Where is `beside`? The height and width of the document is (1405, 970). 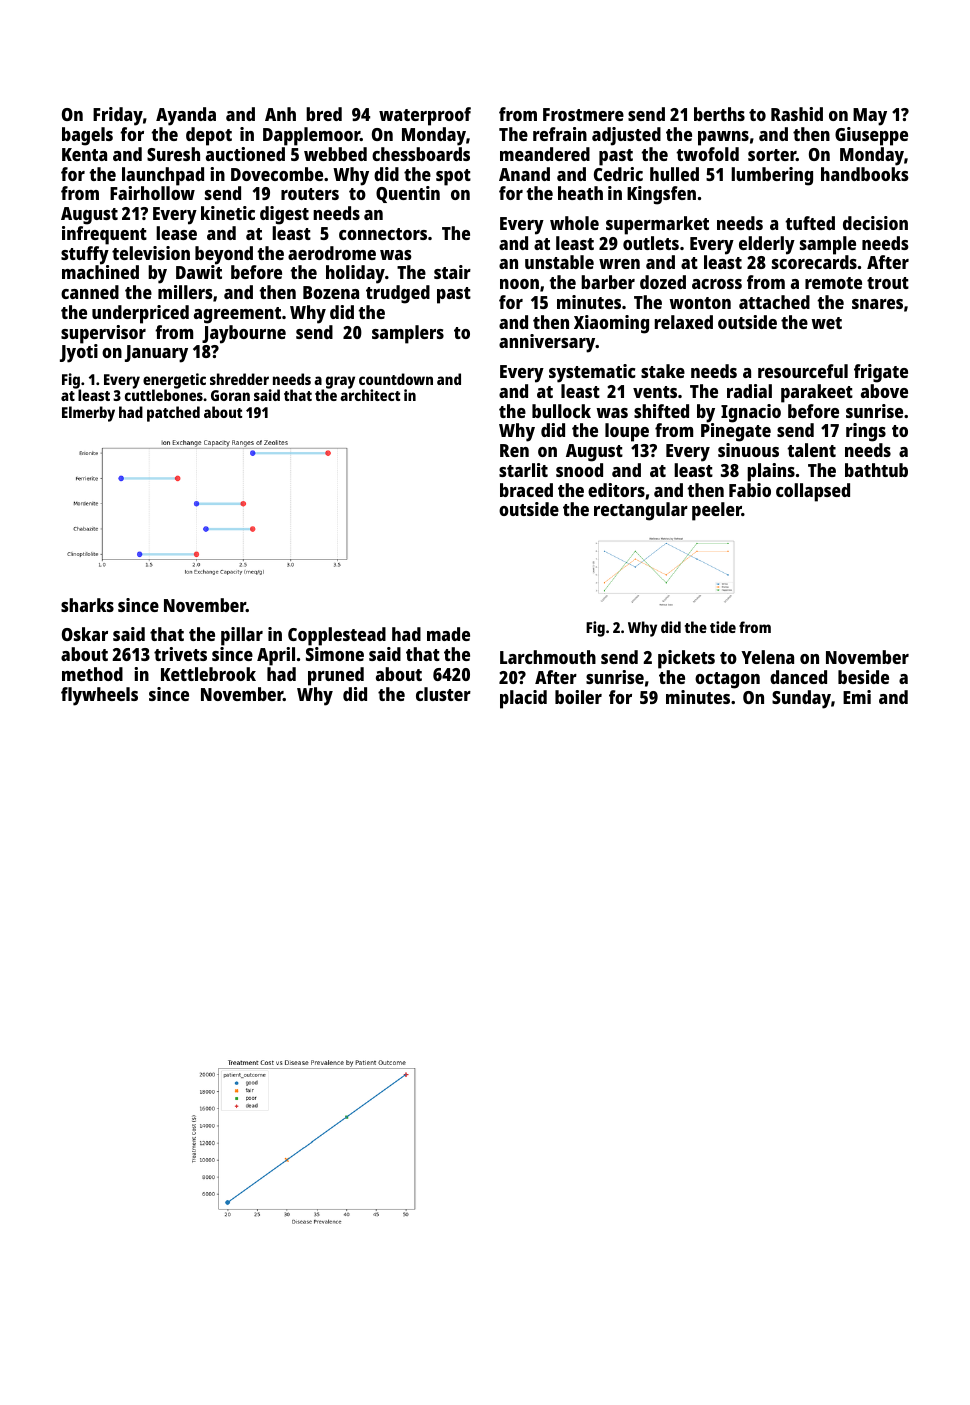 beside is located at coordinates (863, 677).
